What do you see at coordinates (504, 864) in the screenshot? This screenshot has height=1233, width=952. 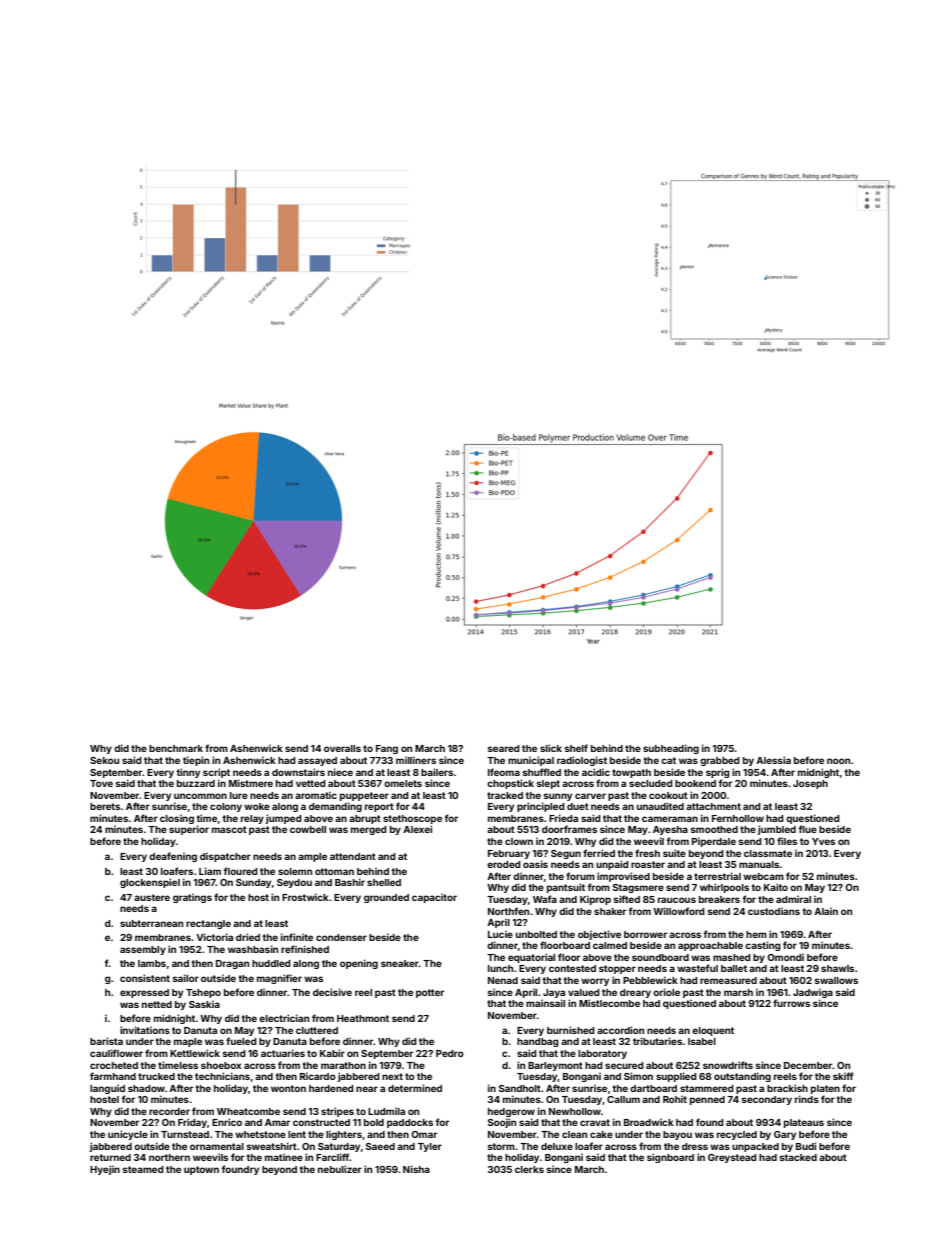 I see `eroded` at bounding box center [504, 864].
